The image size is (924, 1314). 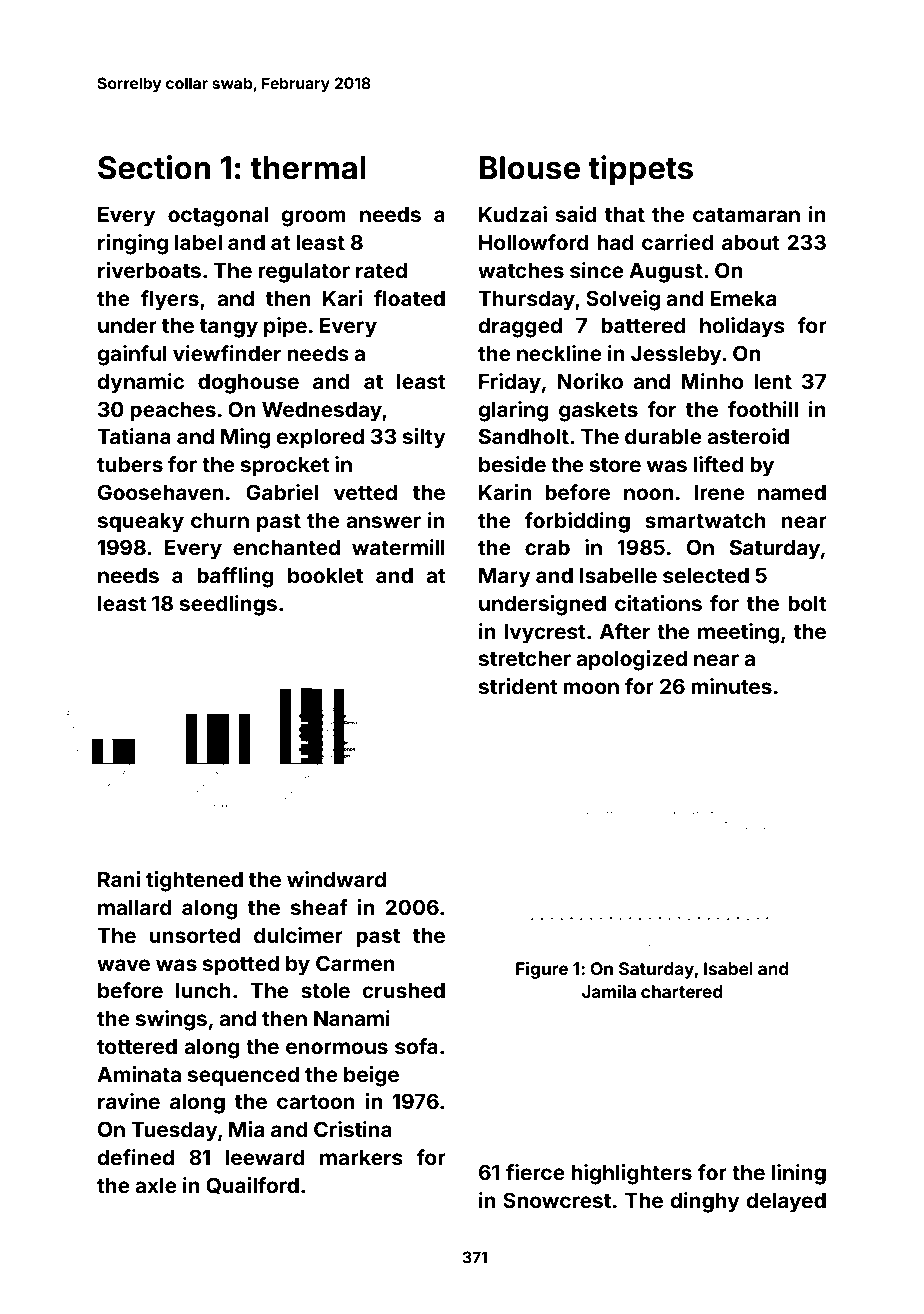 What do you see at coordinates (731, 686) in the screenshot?
I see `minutes` at bounding box center [731, 686].
